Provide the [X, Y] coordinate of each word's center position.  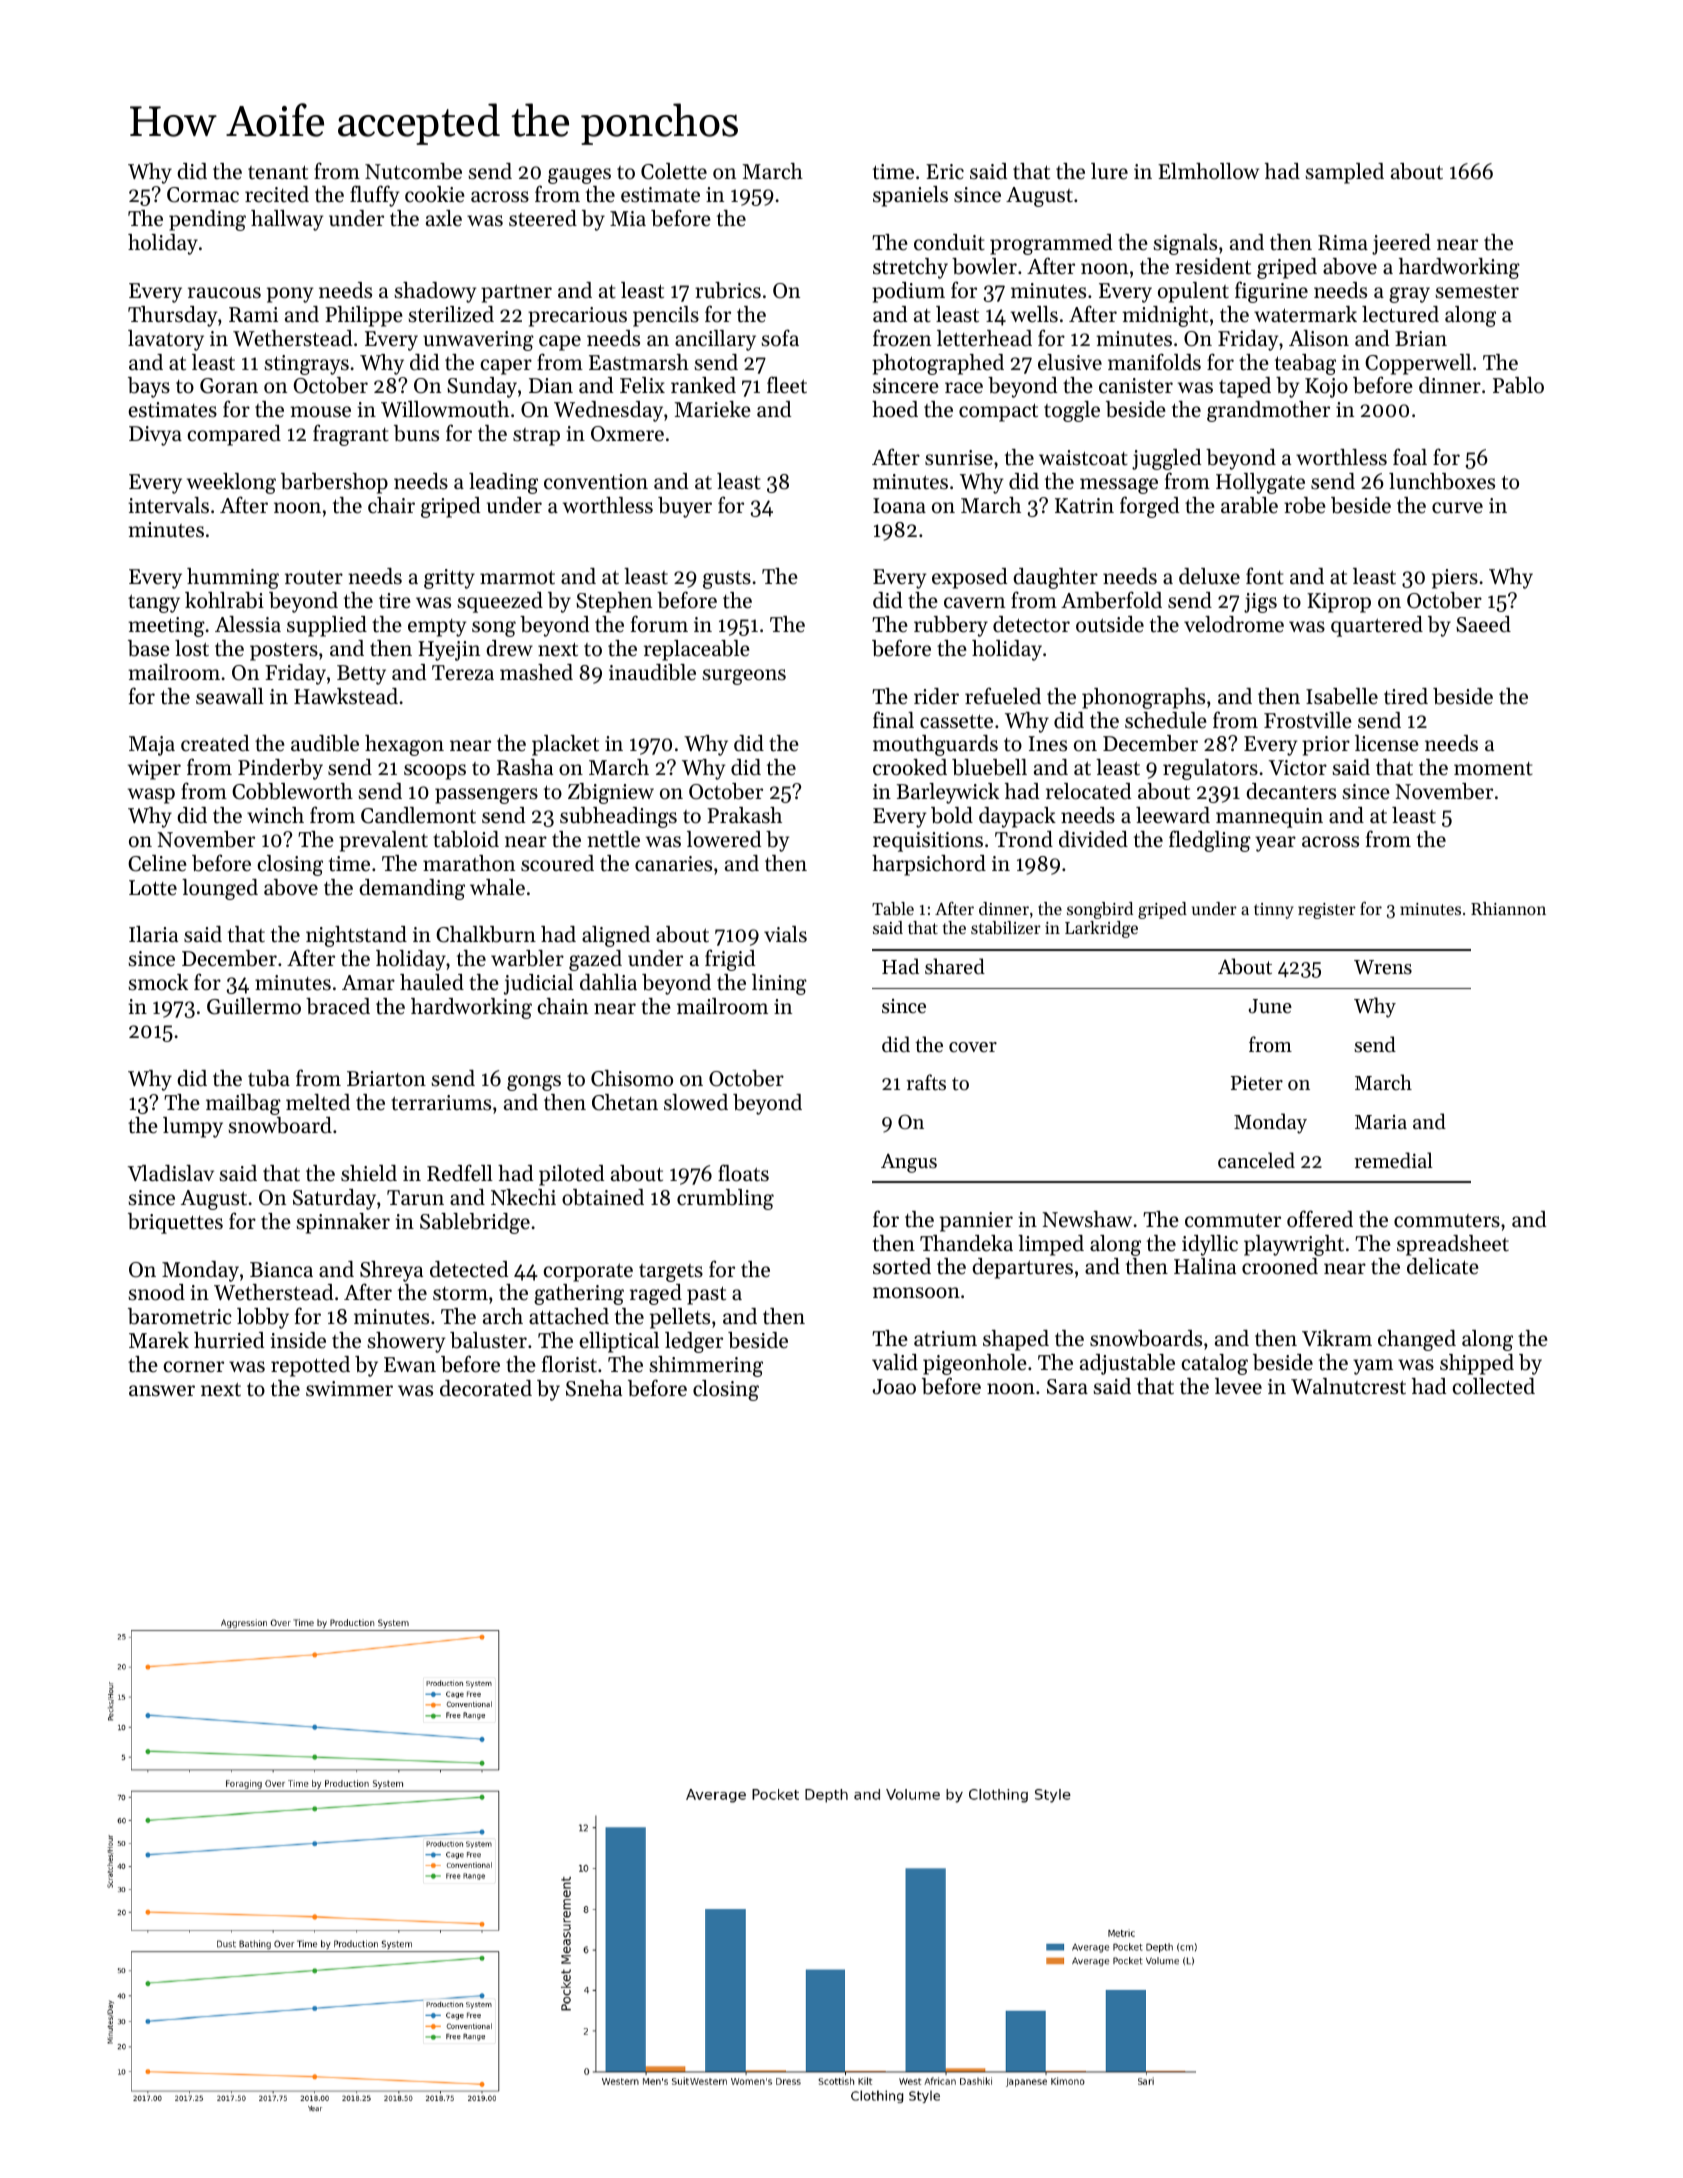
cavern [974, 603]
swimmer [349, 1389]
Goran [229, 386]
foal [1410, 457]
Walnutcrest [1348, 1386]
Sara [1067, 1387]
